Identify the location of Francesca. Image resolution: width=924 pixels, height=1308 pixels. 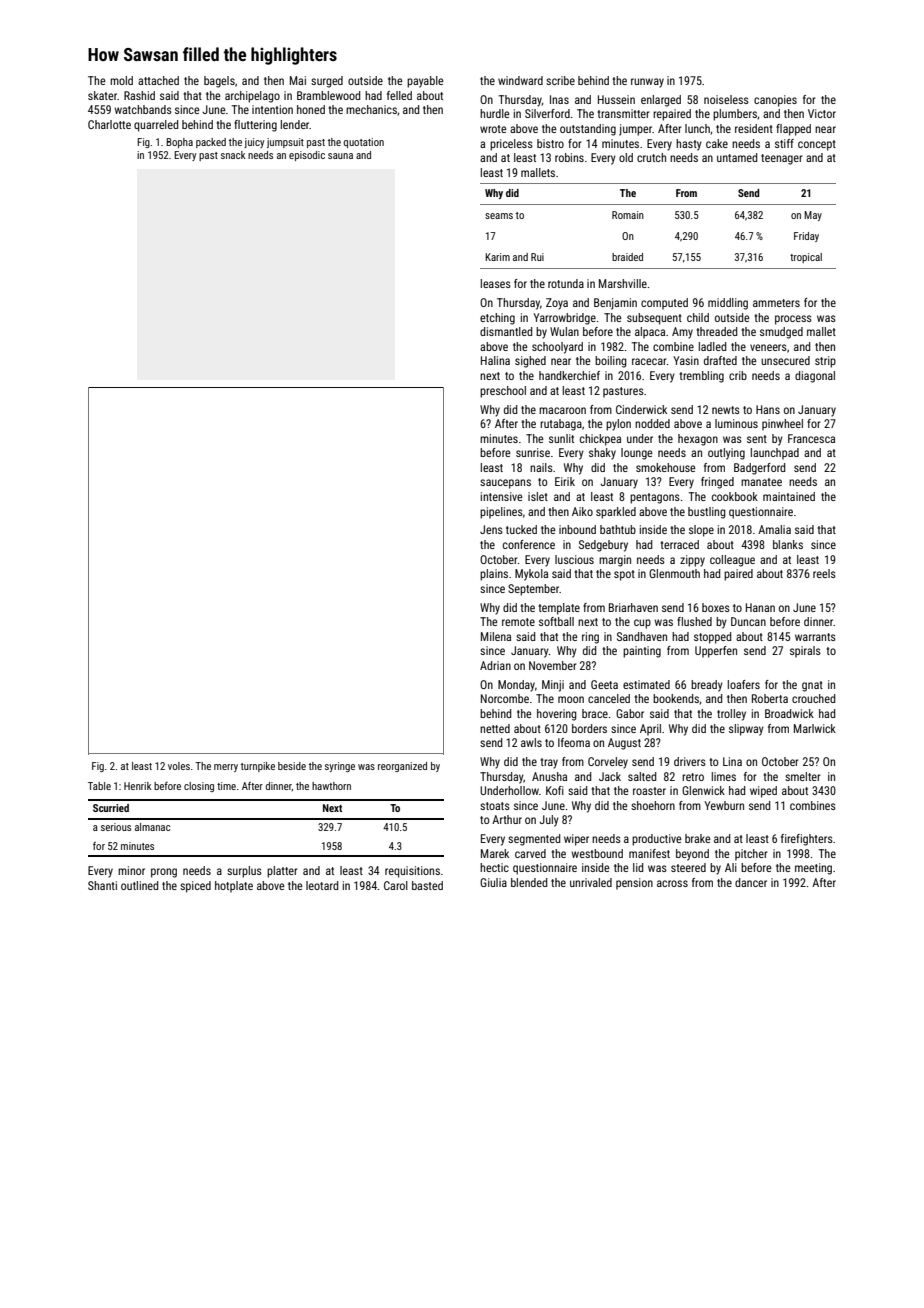
(811, 438).
